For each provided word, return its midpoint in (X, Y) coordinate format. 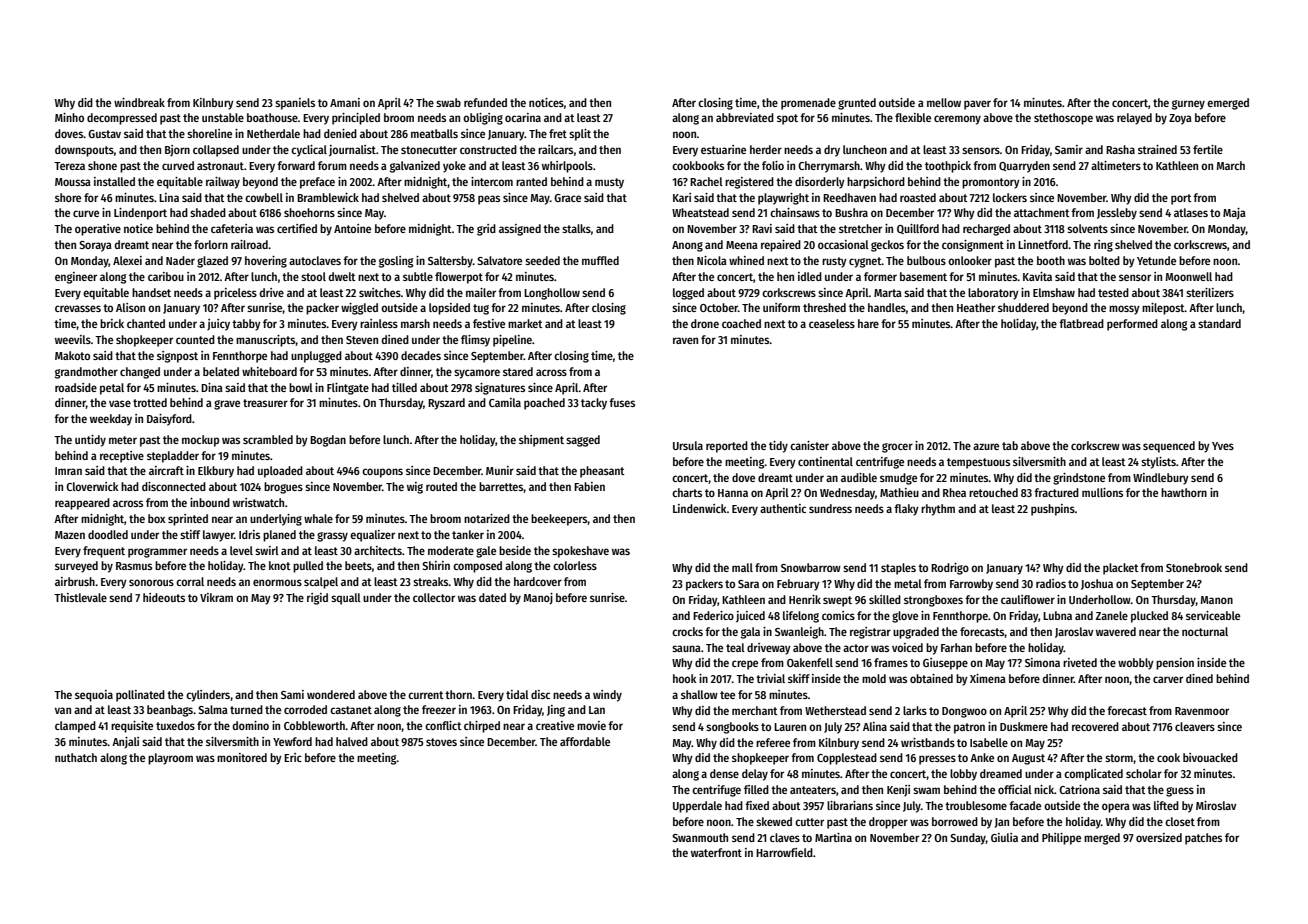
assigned (520, 230)
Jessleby (1117, 214)
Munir (500, 470)
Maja (1234, 214)
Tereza (69, 166)
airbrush (75, 581)
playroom (170, 759)
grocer (897, 448)
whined (746, 260)
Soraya (95, 246)
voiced (907, 647)
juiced (750, 617)
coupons (382, 473)
